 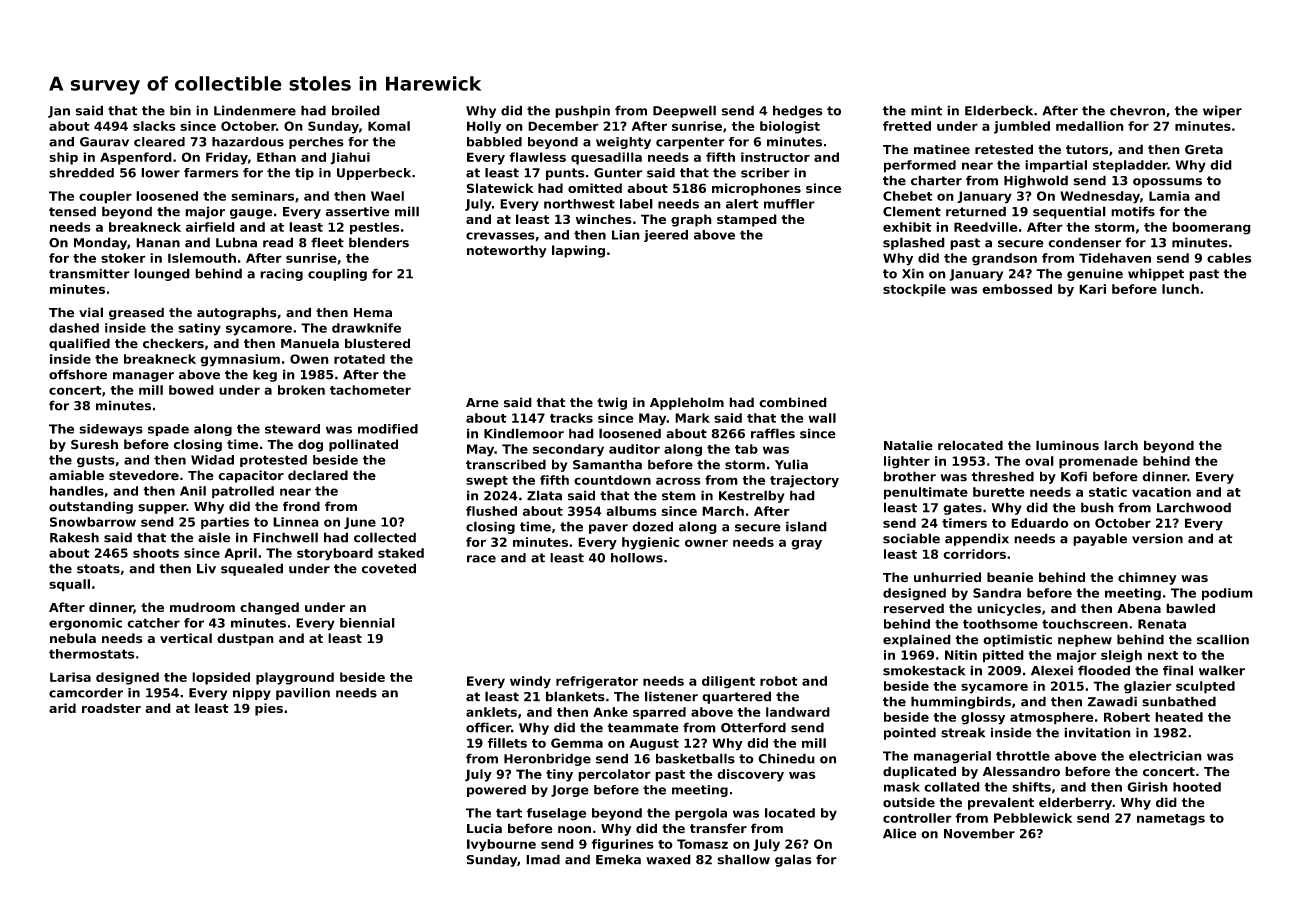 What do you see at coordinates (487, 482) in the document?
I see `swept` at bounding box center [487, 482].
